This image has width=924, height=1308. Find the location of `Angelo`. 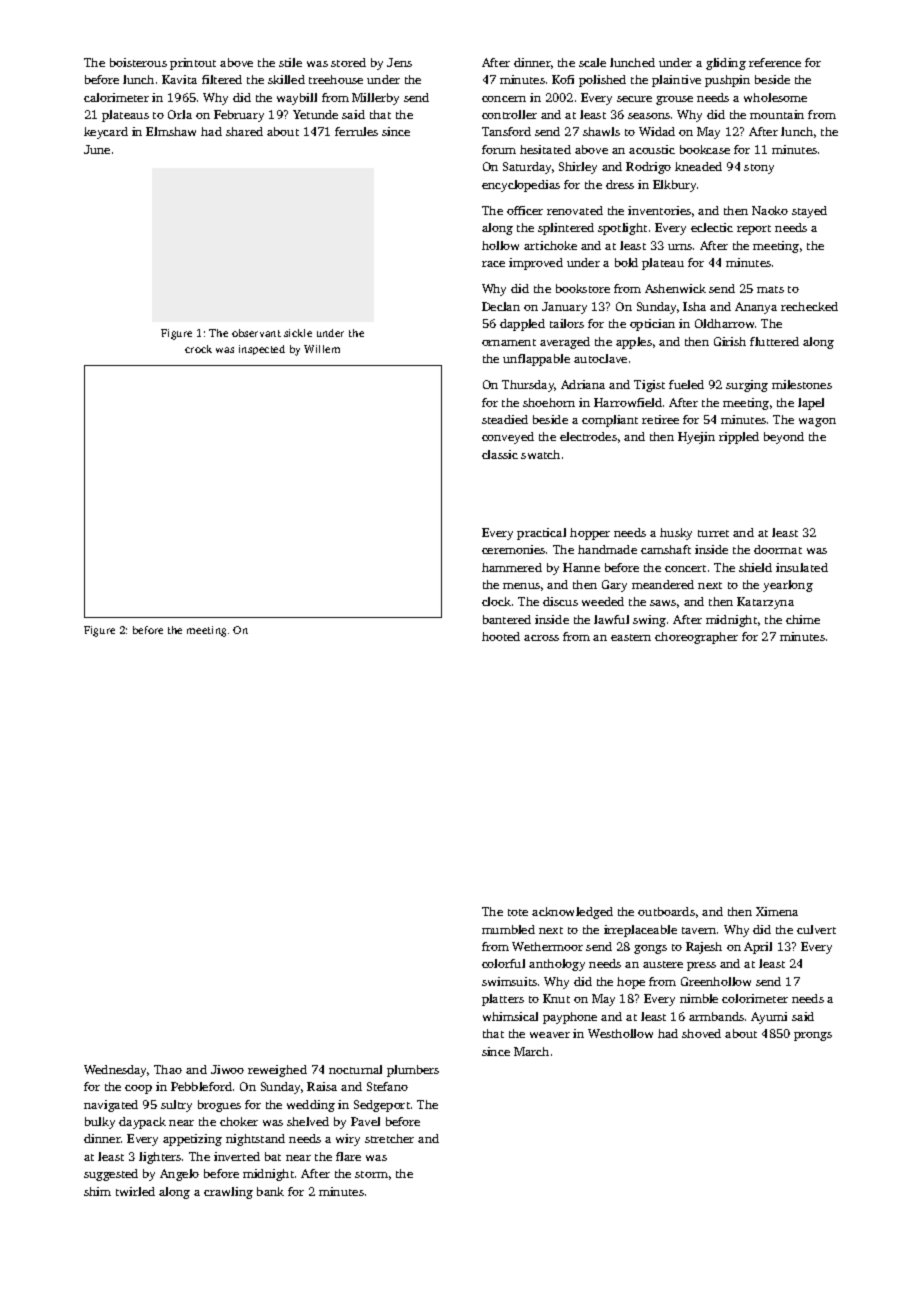

Angelo is located at coordinates (179, 1175).
